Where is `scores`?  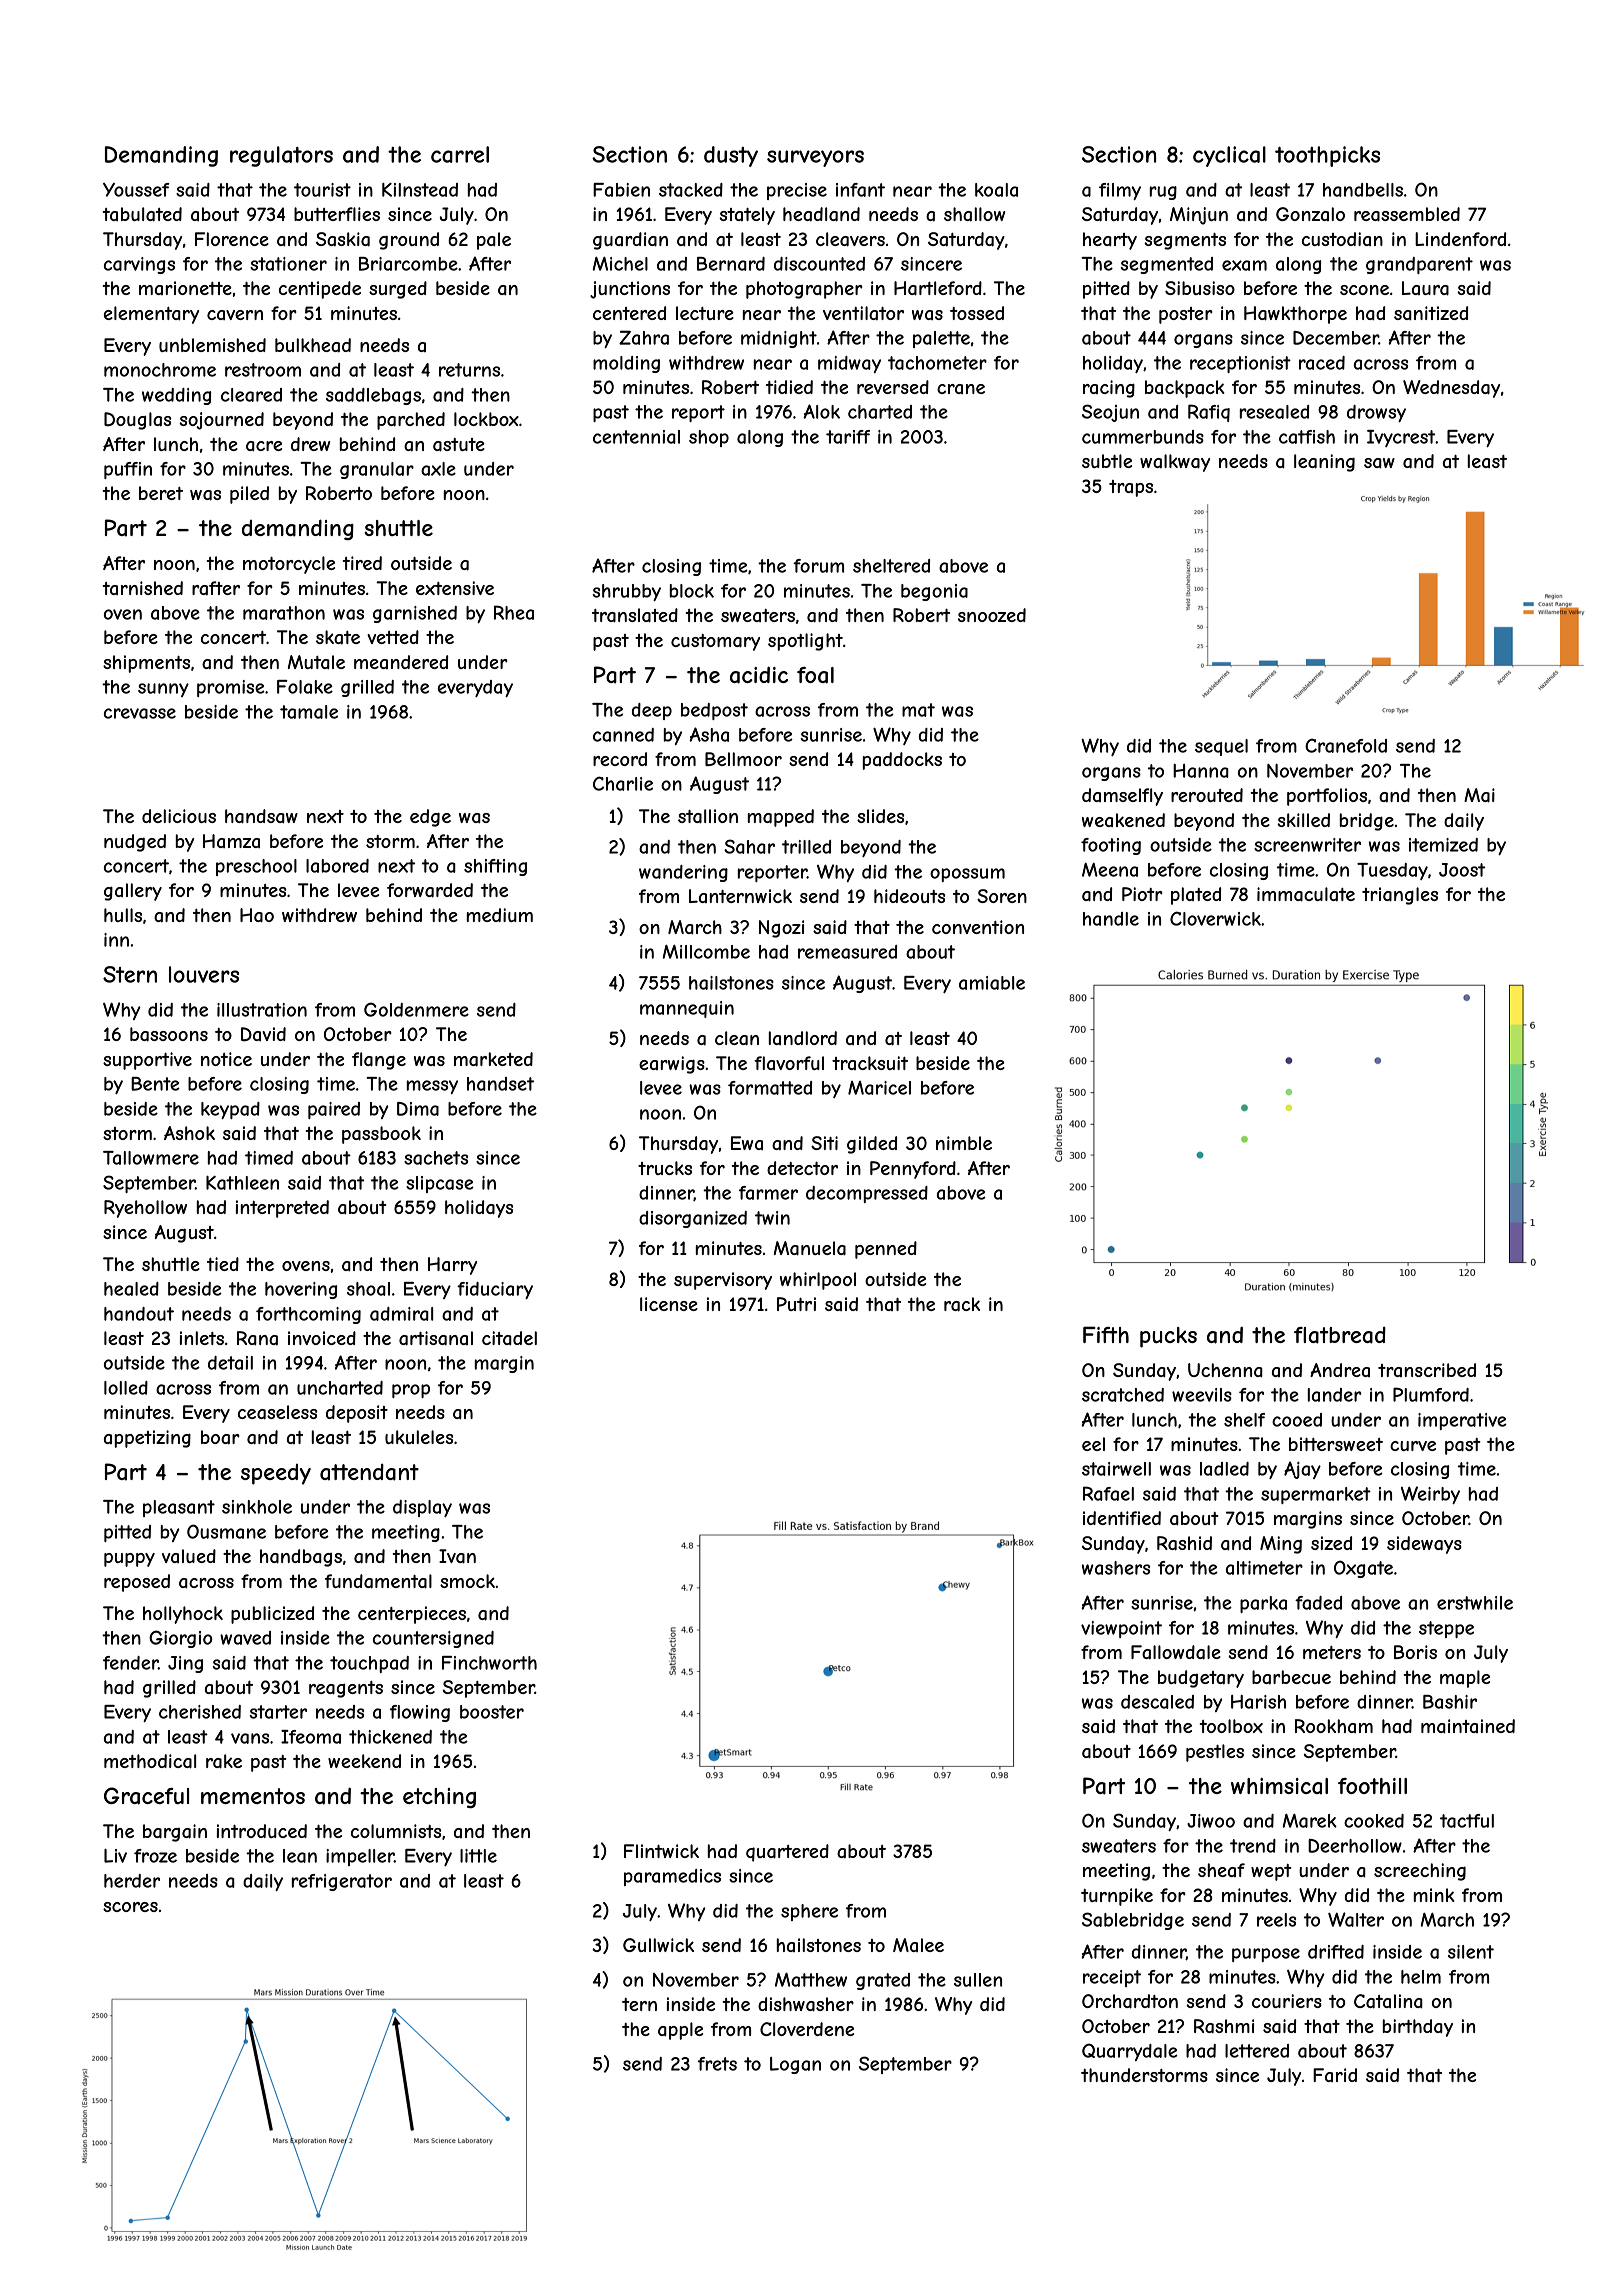
scores is located at coordinates (130, 1907).
